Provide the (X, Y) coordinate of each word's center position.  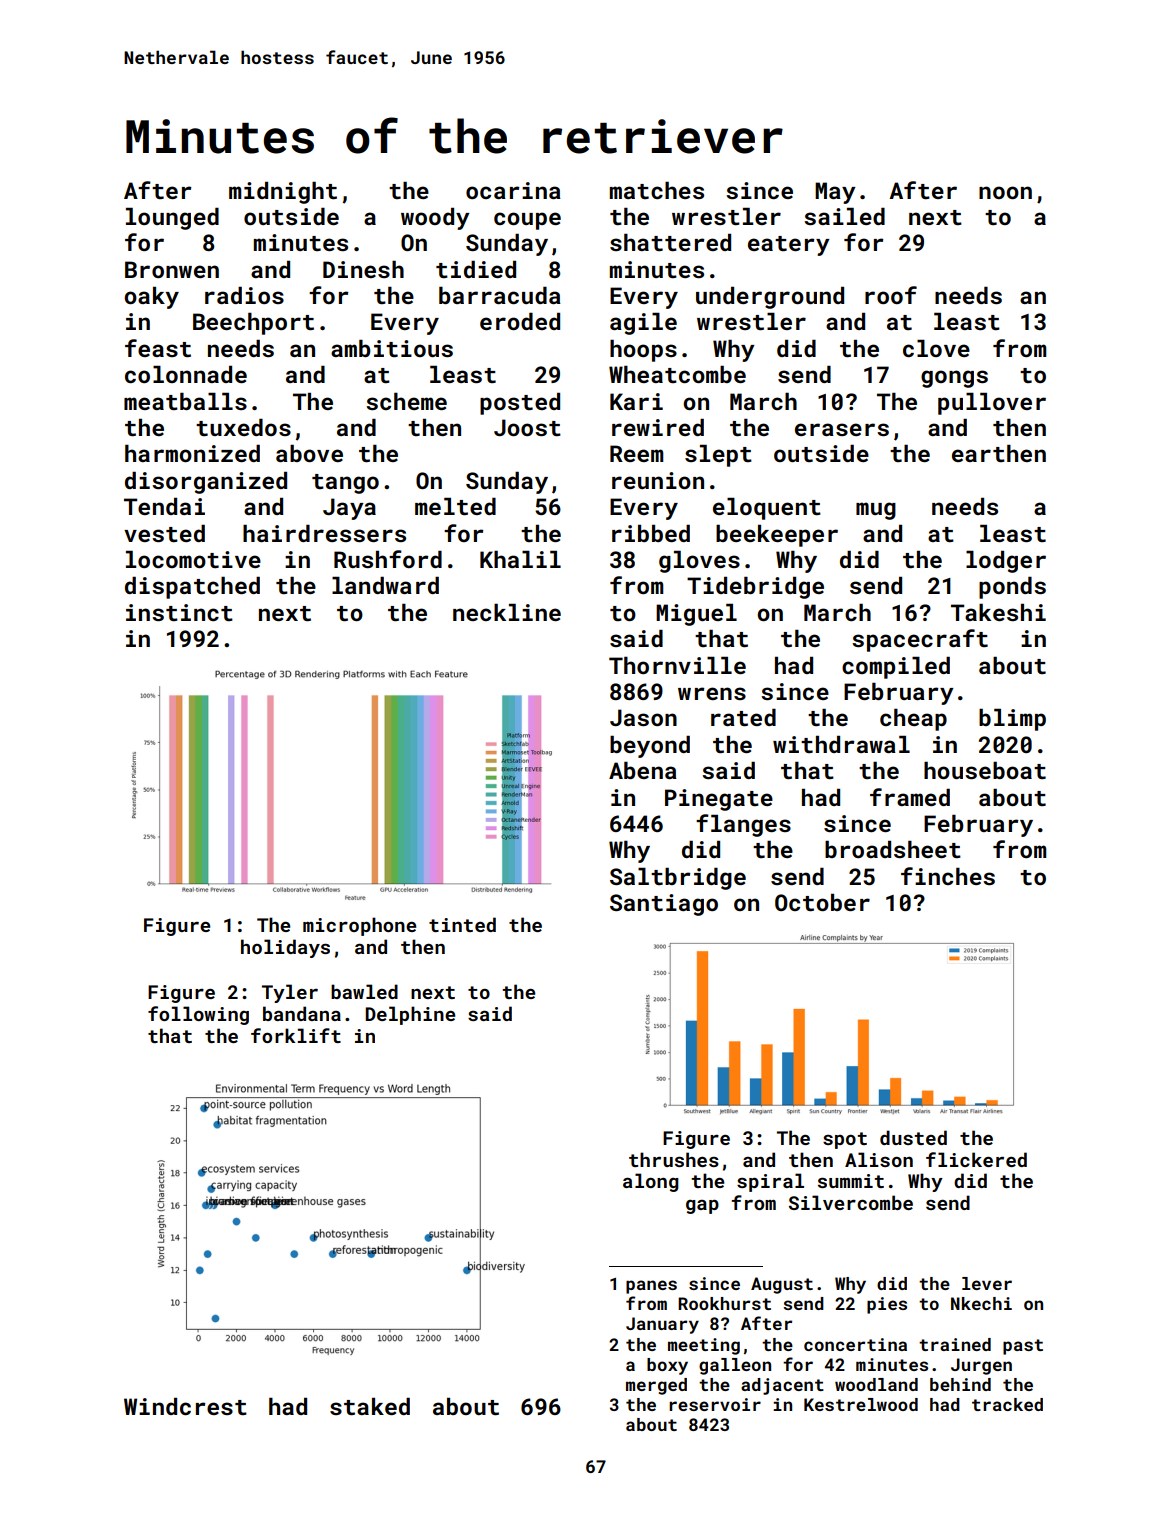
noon (1005, 192)
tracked (1007, 1404)
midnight (283, 193)
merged (656, 1386)
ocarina (513, 190)
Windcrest (185, 1406)
